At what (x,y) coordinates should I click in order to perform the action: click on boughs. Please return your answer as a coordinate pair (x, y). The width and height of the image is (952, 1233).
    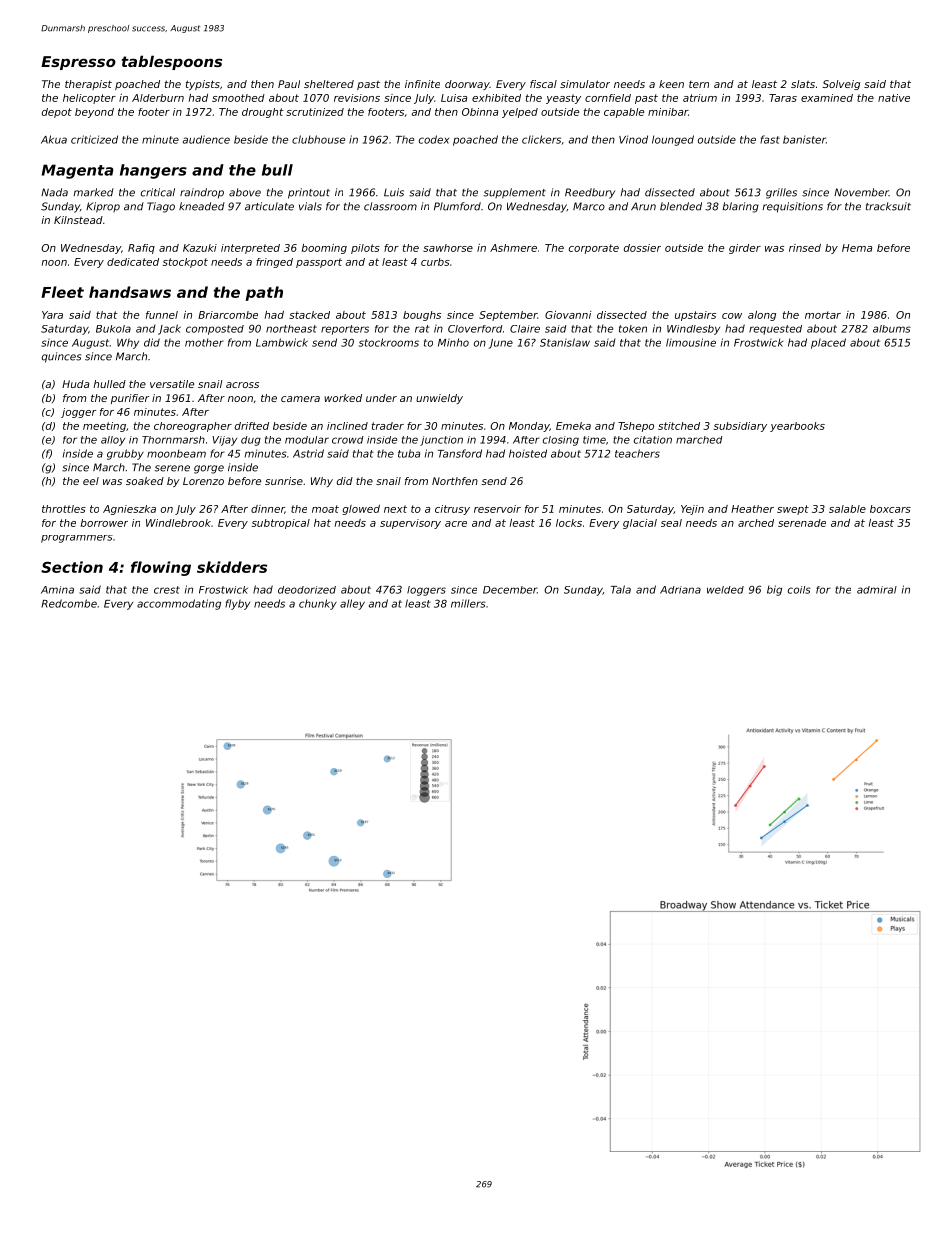
    Looking at the image, I should click on (422, 316).
